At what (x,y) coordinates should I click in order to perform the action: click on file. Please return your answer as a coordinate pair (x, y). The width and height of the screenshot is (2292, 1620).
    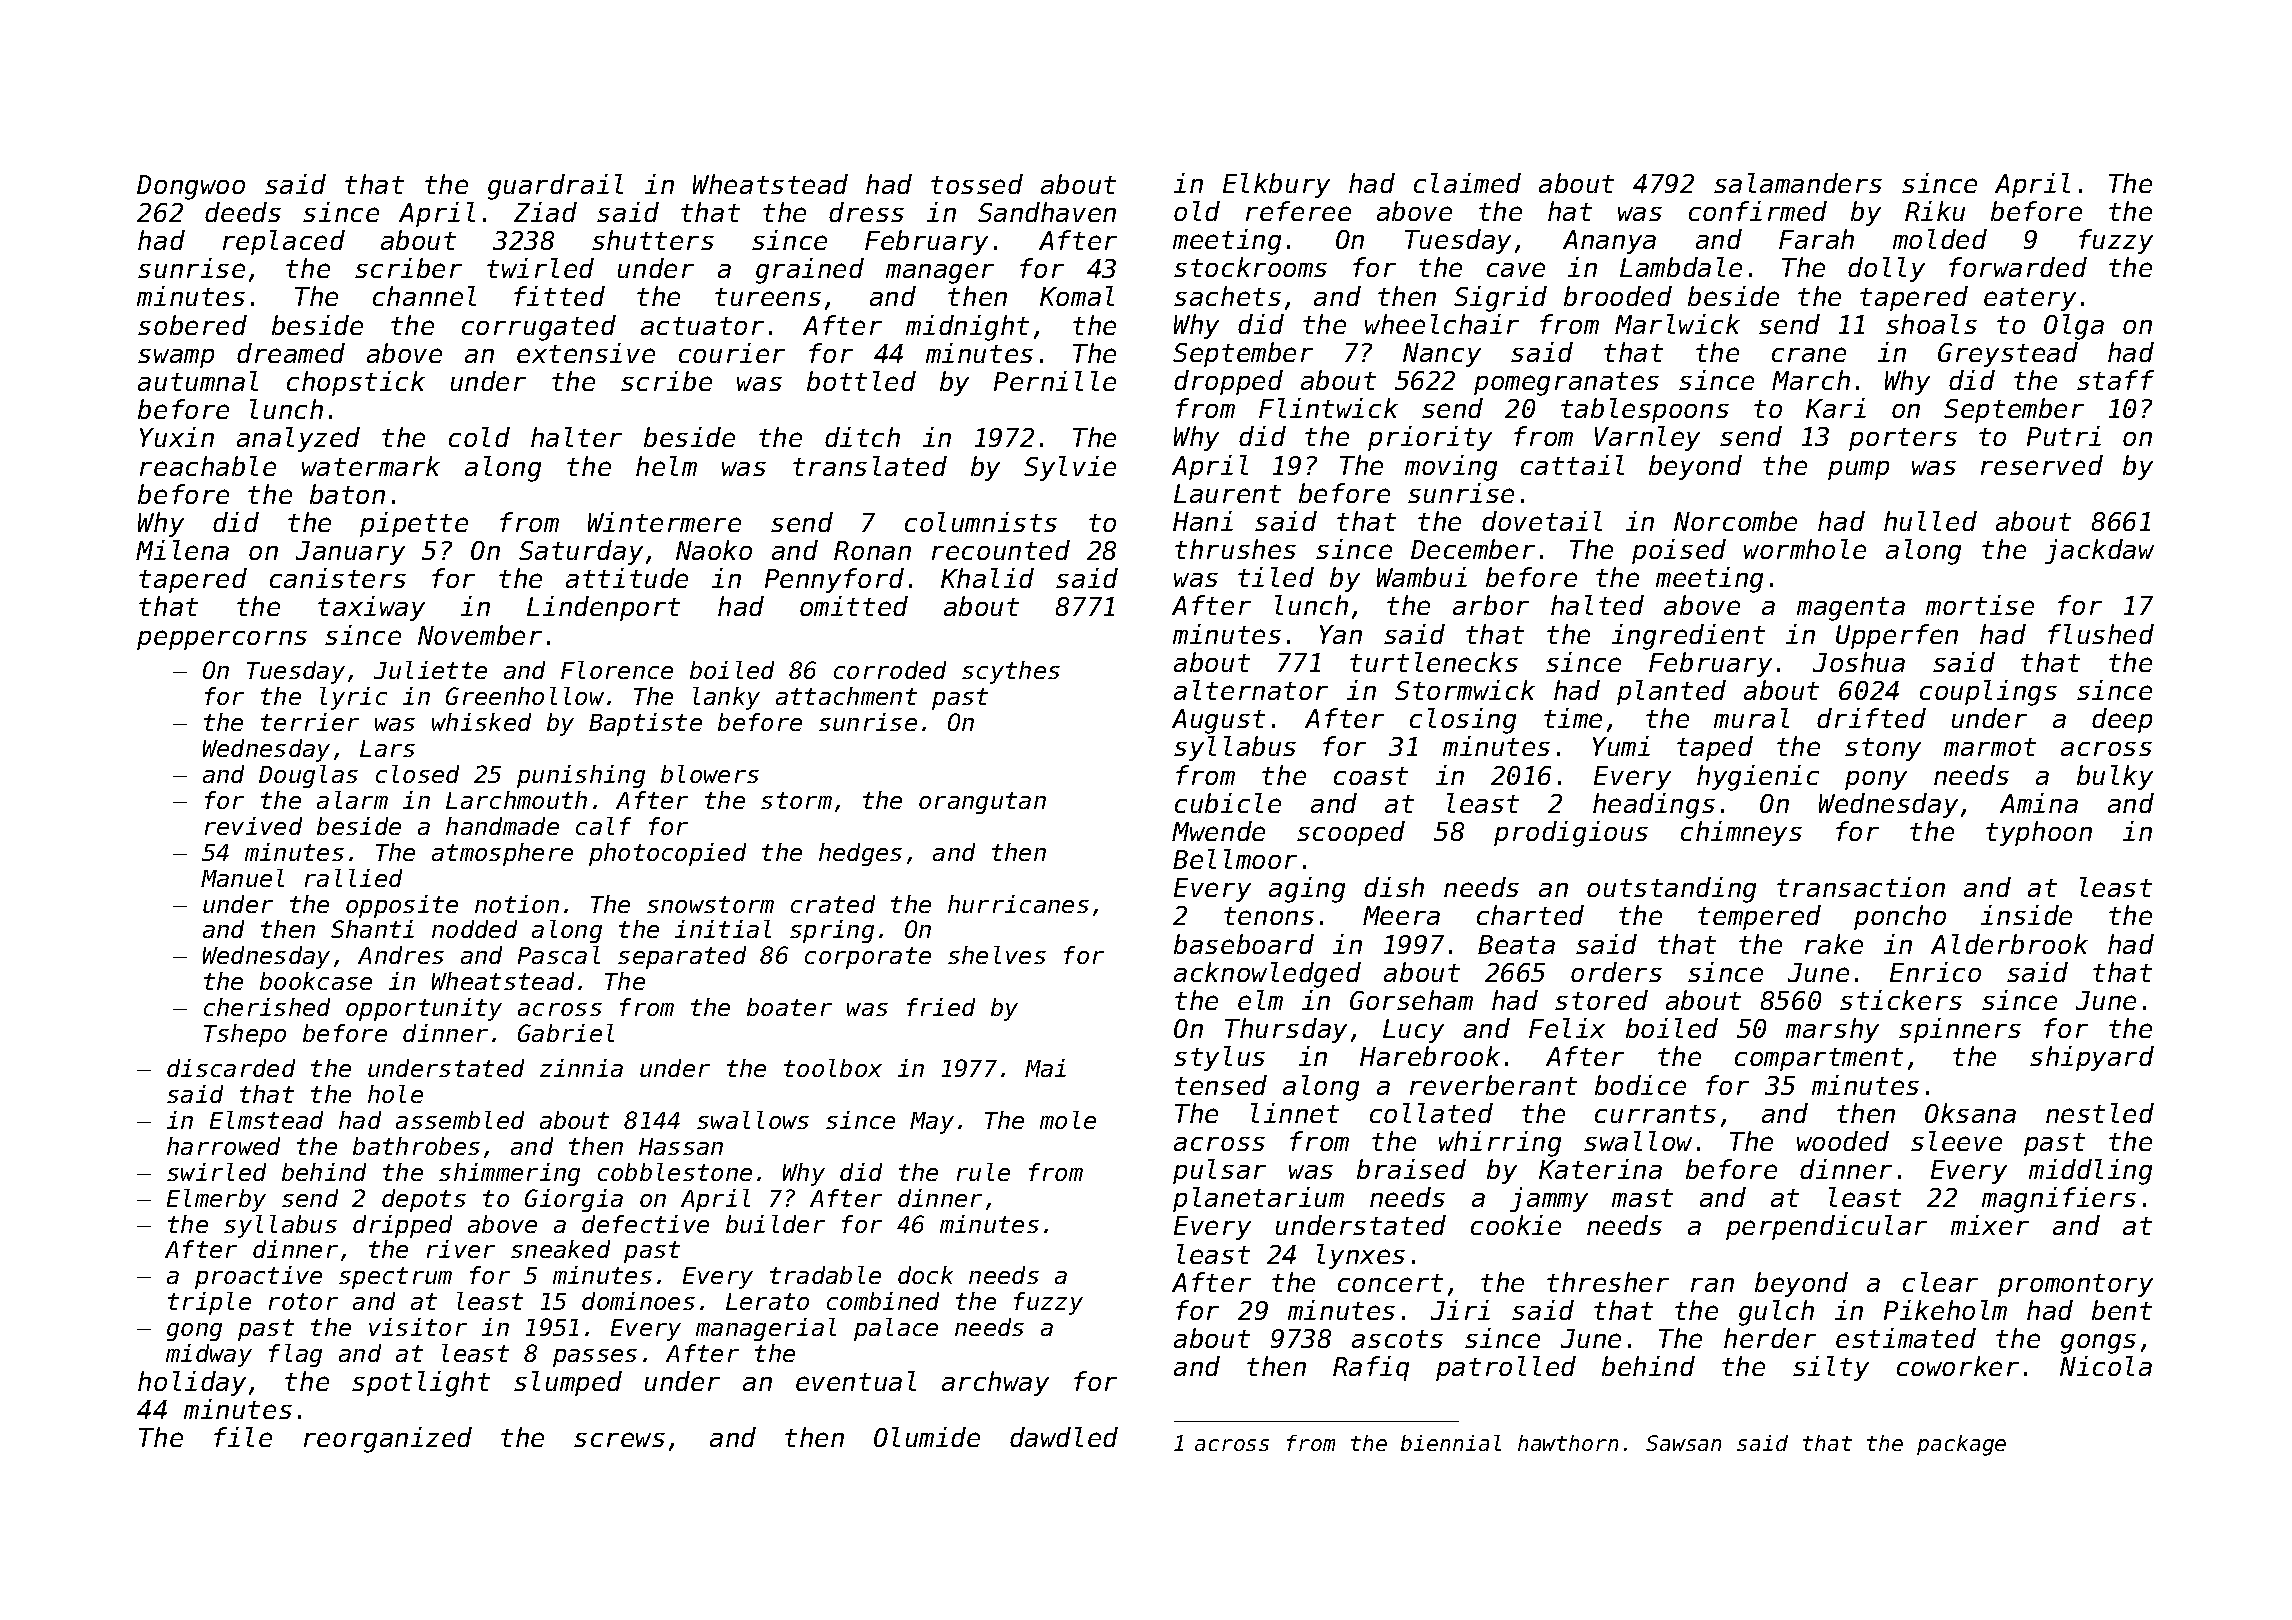
    Looking at the image, I should click on (243, 1437).
